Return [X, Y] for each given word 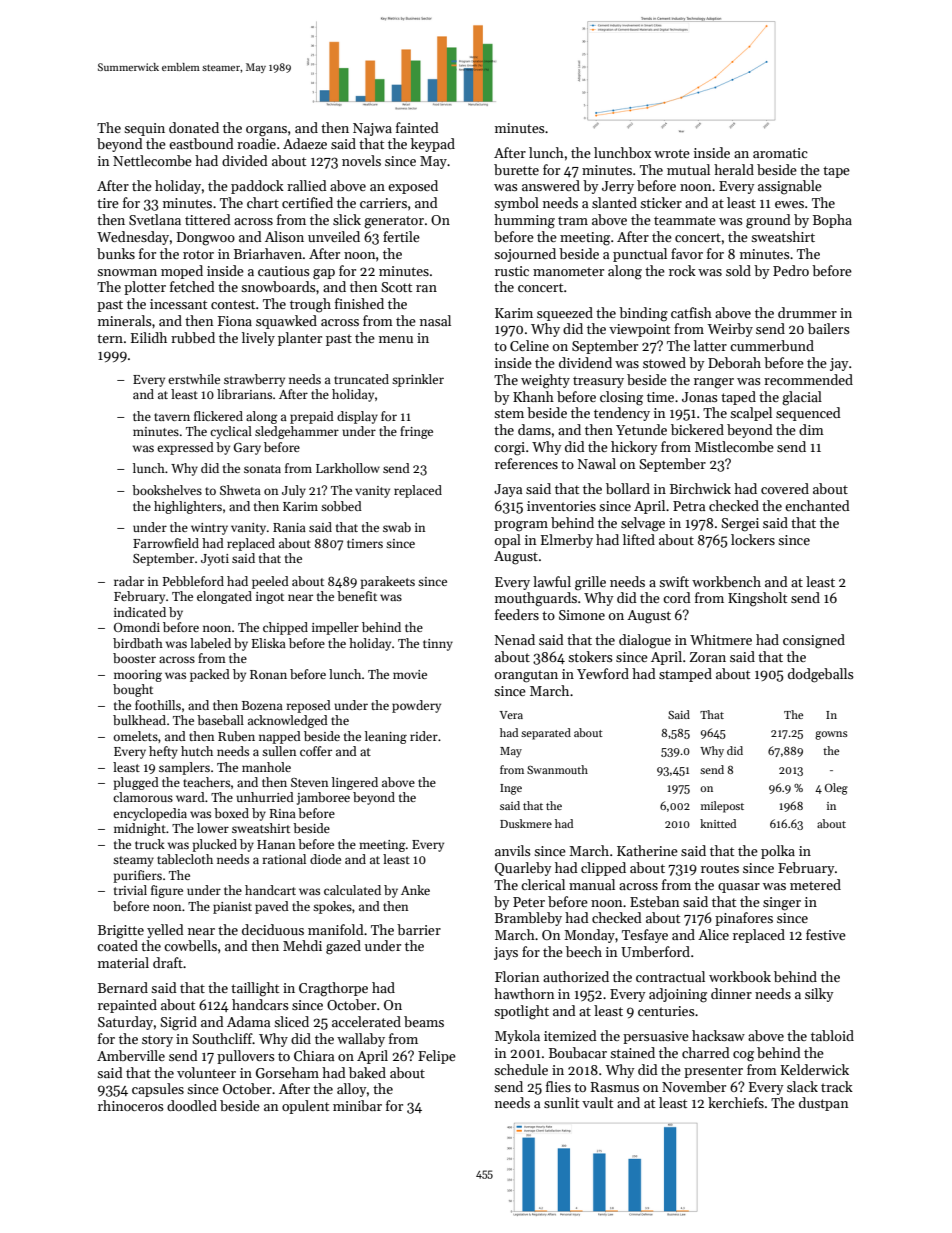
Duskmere [526, 823]
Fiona [235, 321]
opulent [305, 1107]
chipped [285, 628]
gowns [831, 735]
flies [558, 1086]
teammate [685, 220]
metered [815, 884]
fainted [417, 127]
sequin [144, 129]
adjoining [678, 995]
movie [410, 674]
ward [190, 797]
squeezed [565, 314]
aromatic [780, 153]
